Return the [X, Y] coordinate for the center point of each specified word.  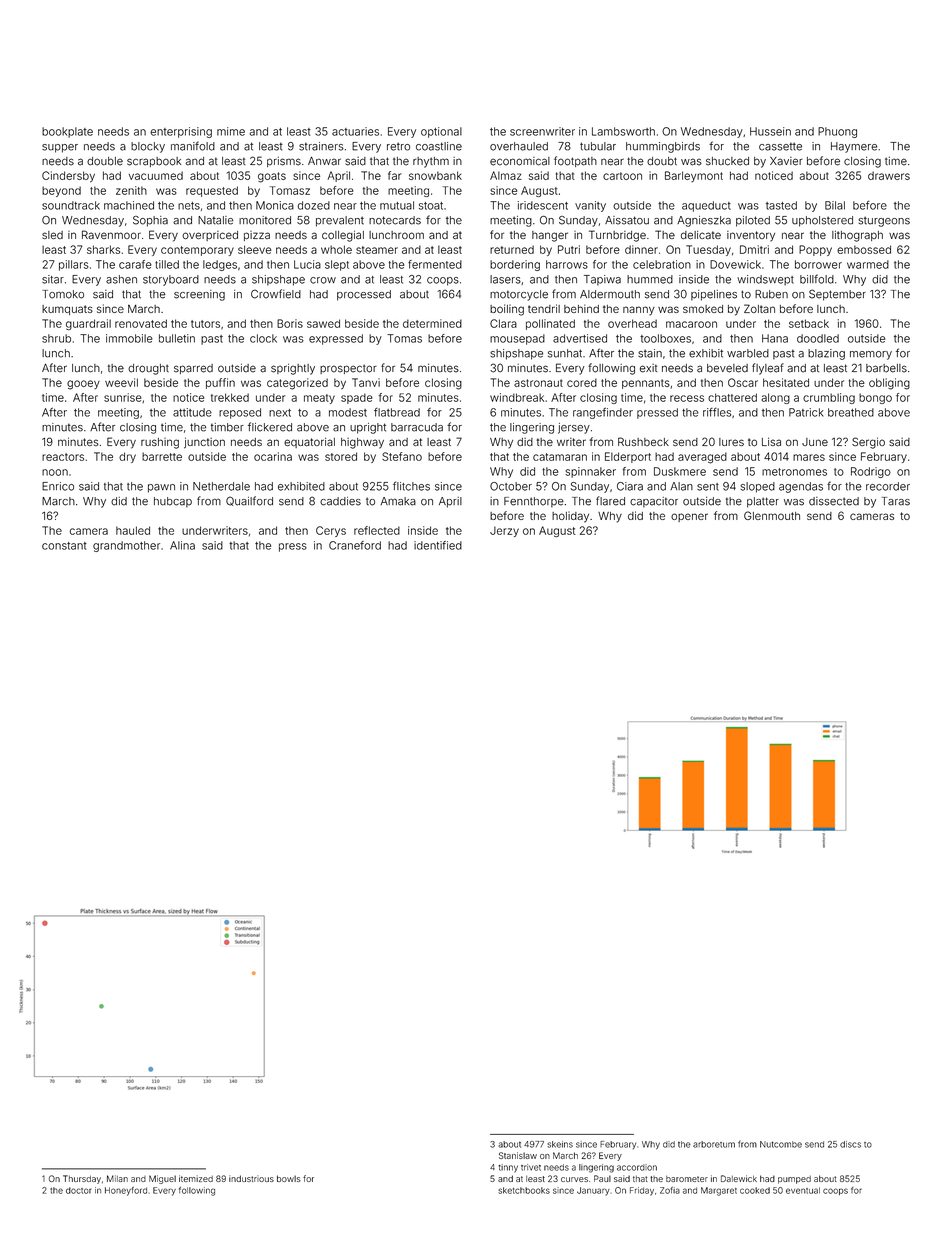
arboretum [714, 1144]
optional [441, 132]
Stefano [402, 456]
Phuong [837, 132]
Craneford [355, 545]
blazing [826, 354]
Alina [182, 545]
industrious [251, 1178]
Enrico [58, 486]
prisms [284, 162]
